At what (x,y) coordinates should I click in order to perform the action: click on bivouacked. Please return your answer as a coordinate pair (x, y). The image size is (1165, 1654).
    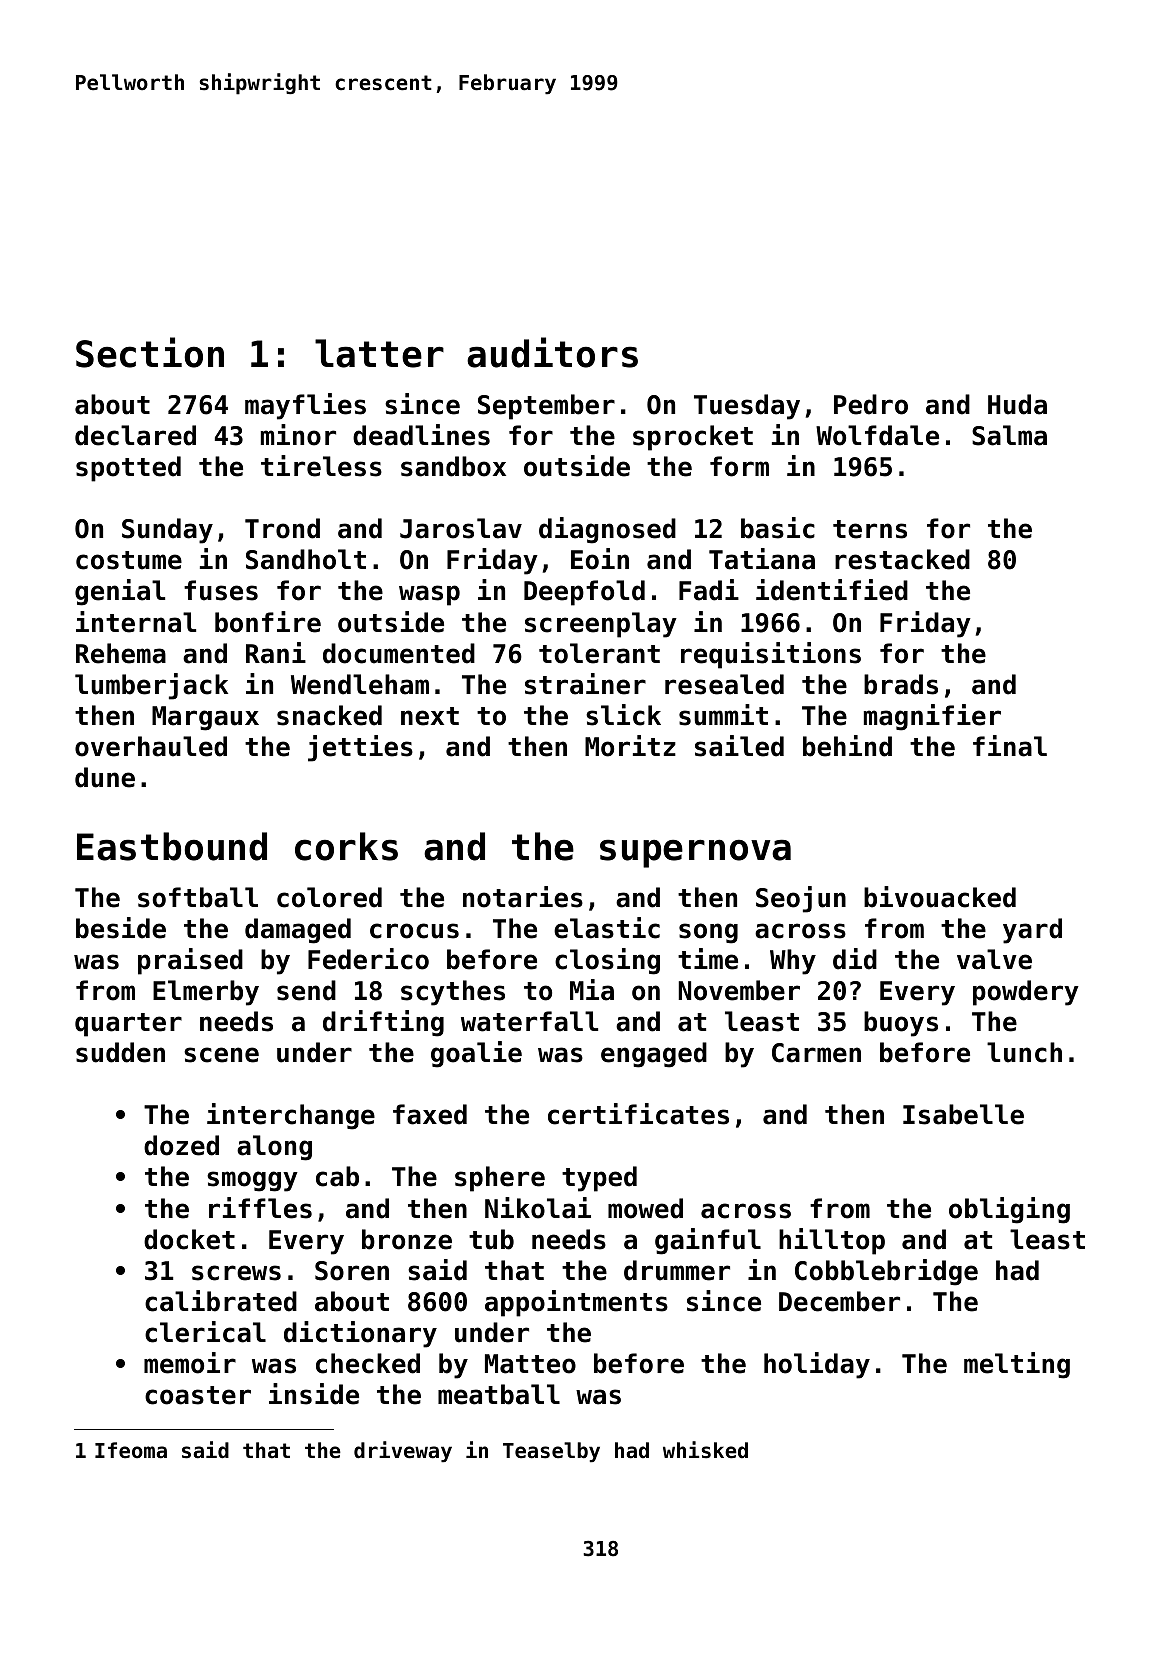
    Looking at the image, I should click on (940, 897).
